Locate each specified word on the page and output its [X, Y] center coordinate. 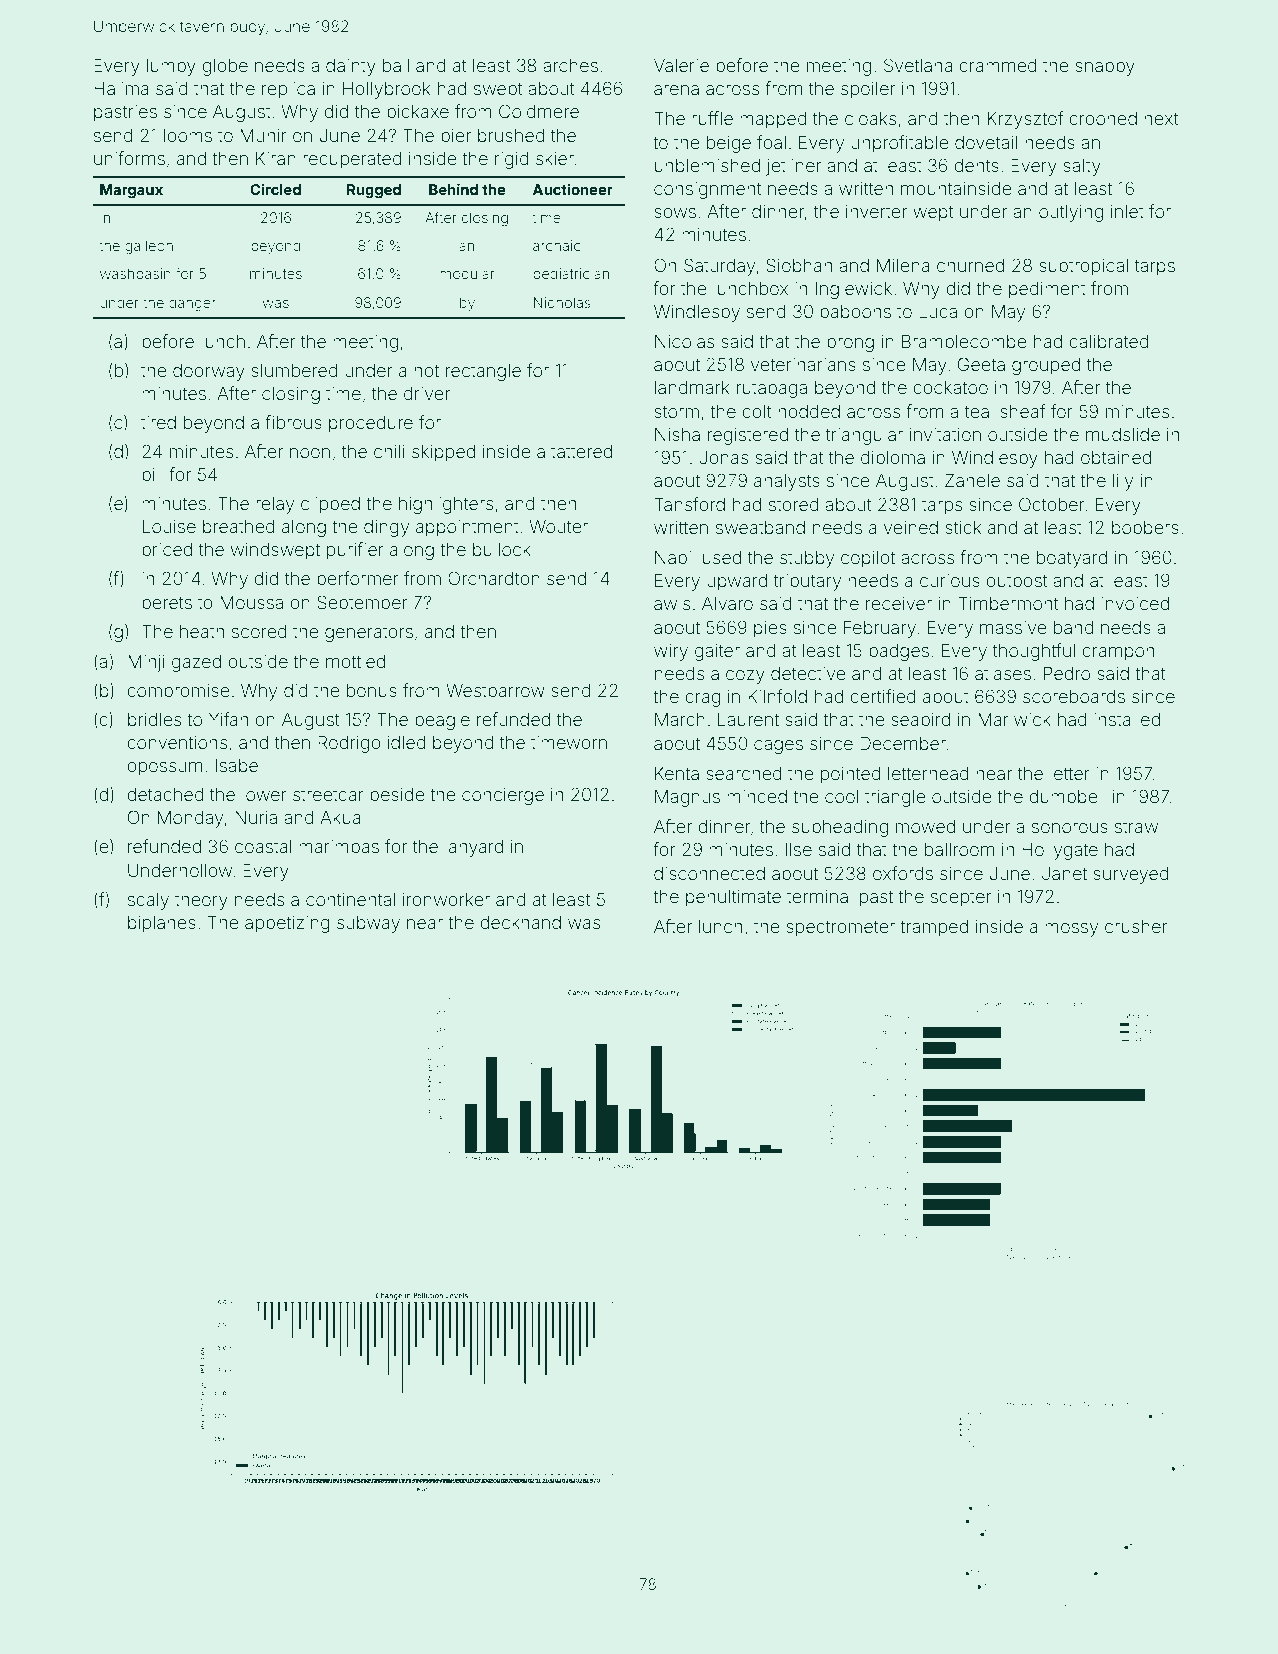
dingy [386, 528]
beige [729, 144]
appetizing [287, 924]
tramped [934, 928]
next [1161, 119]
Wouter [558, 526]
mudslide [1123, 434]
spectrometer [840, 929]
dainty [351, 67]
